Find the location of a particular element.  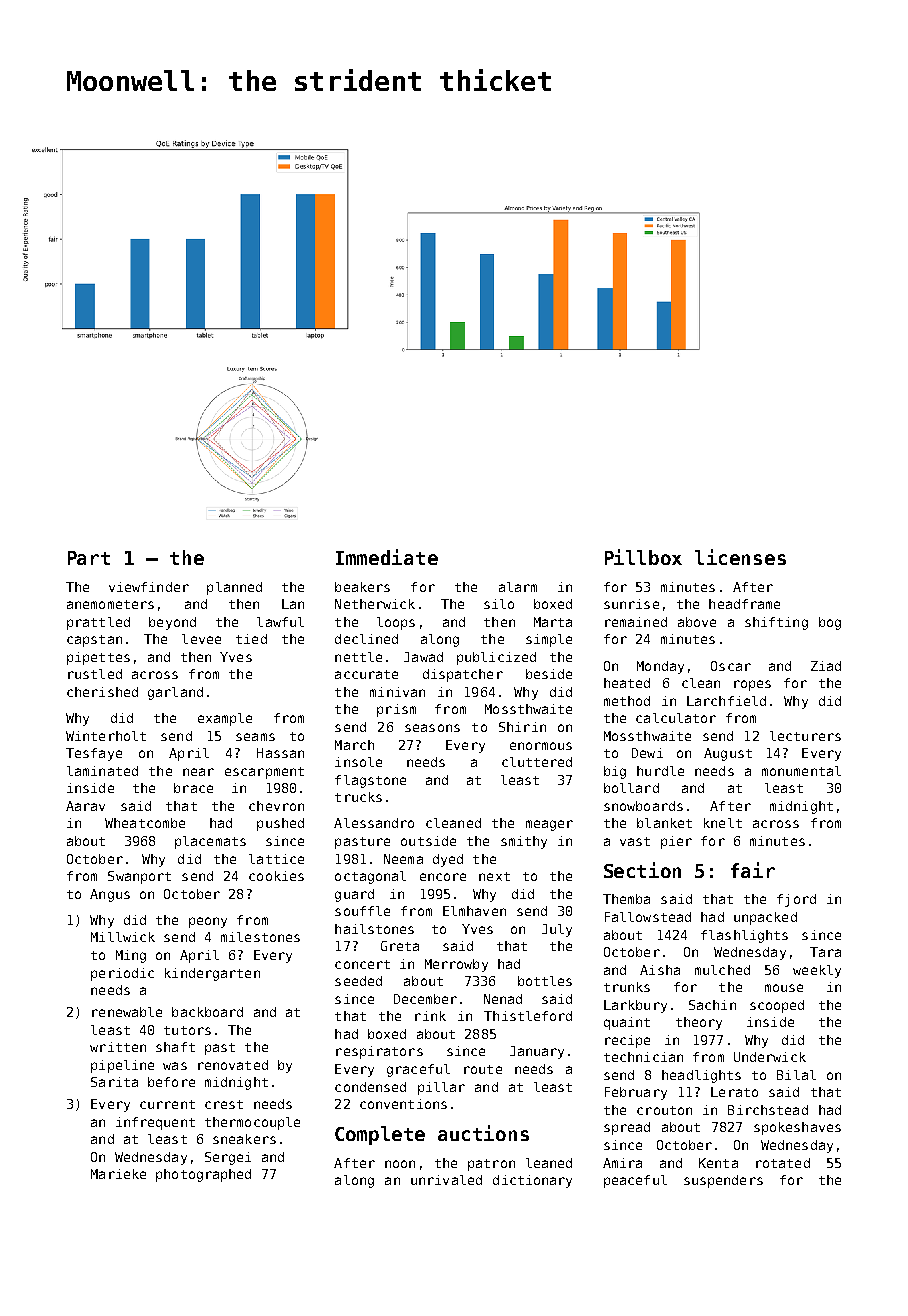

licenses is located at coordinates (740, 557).
